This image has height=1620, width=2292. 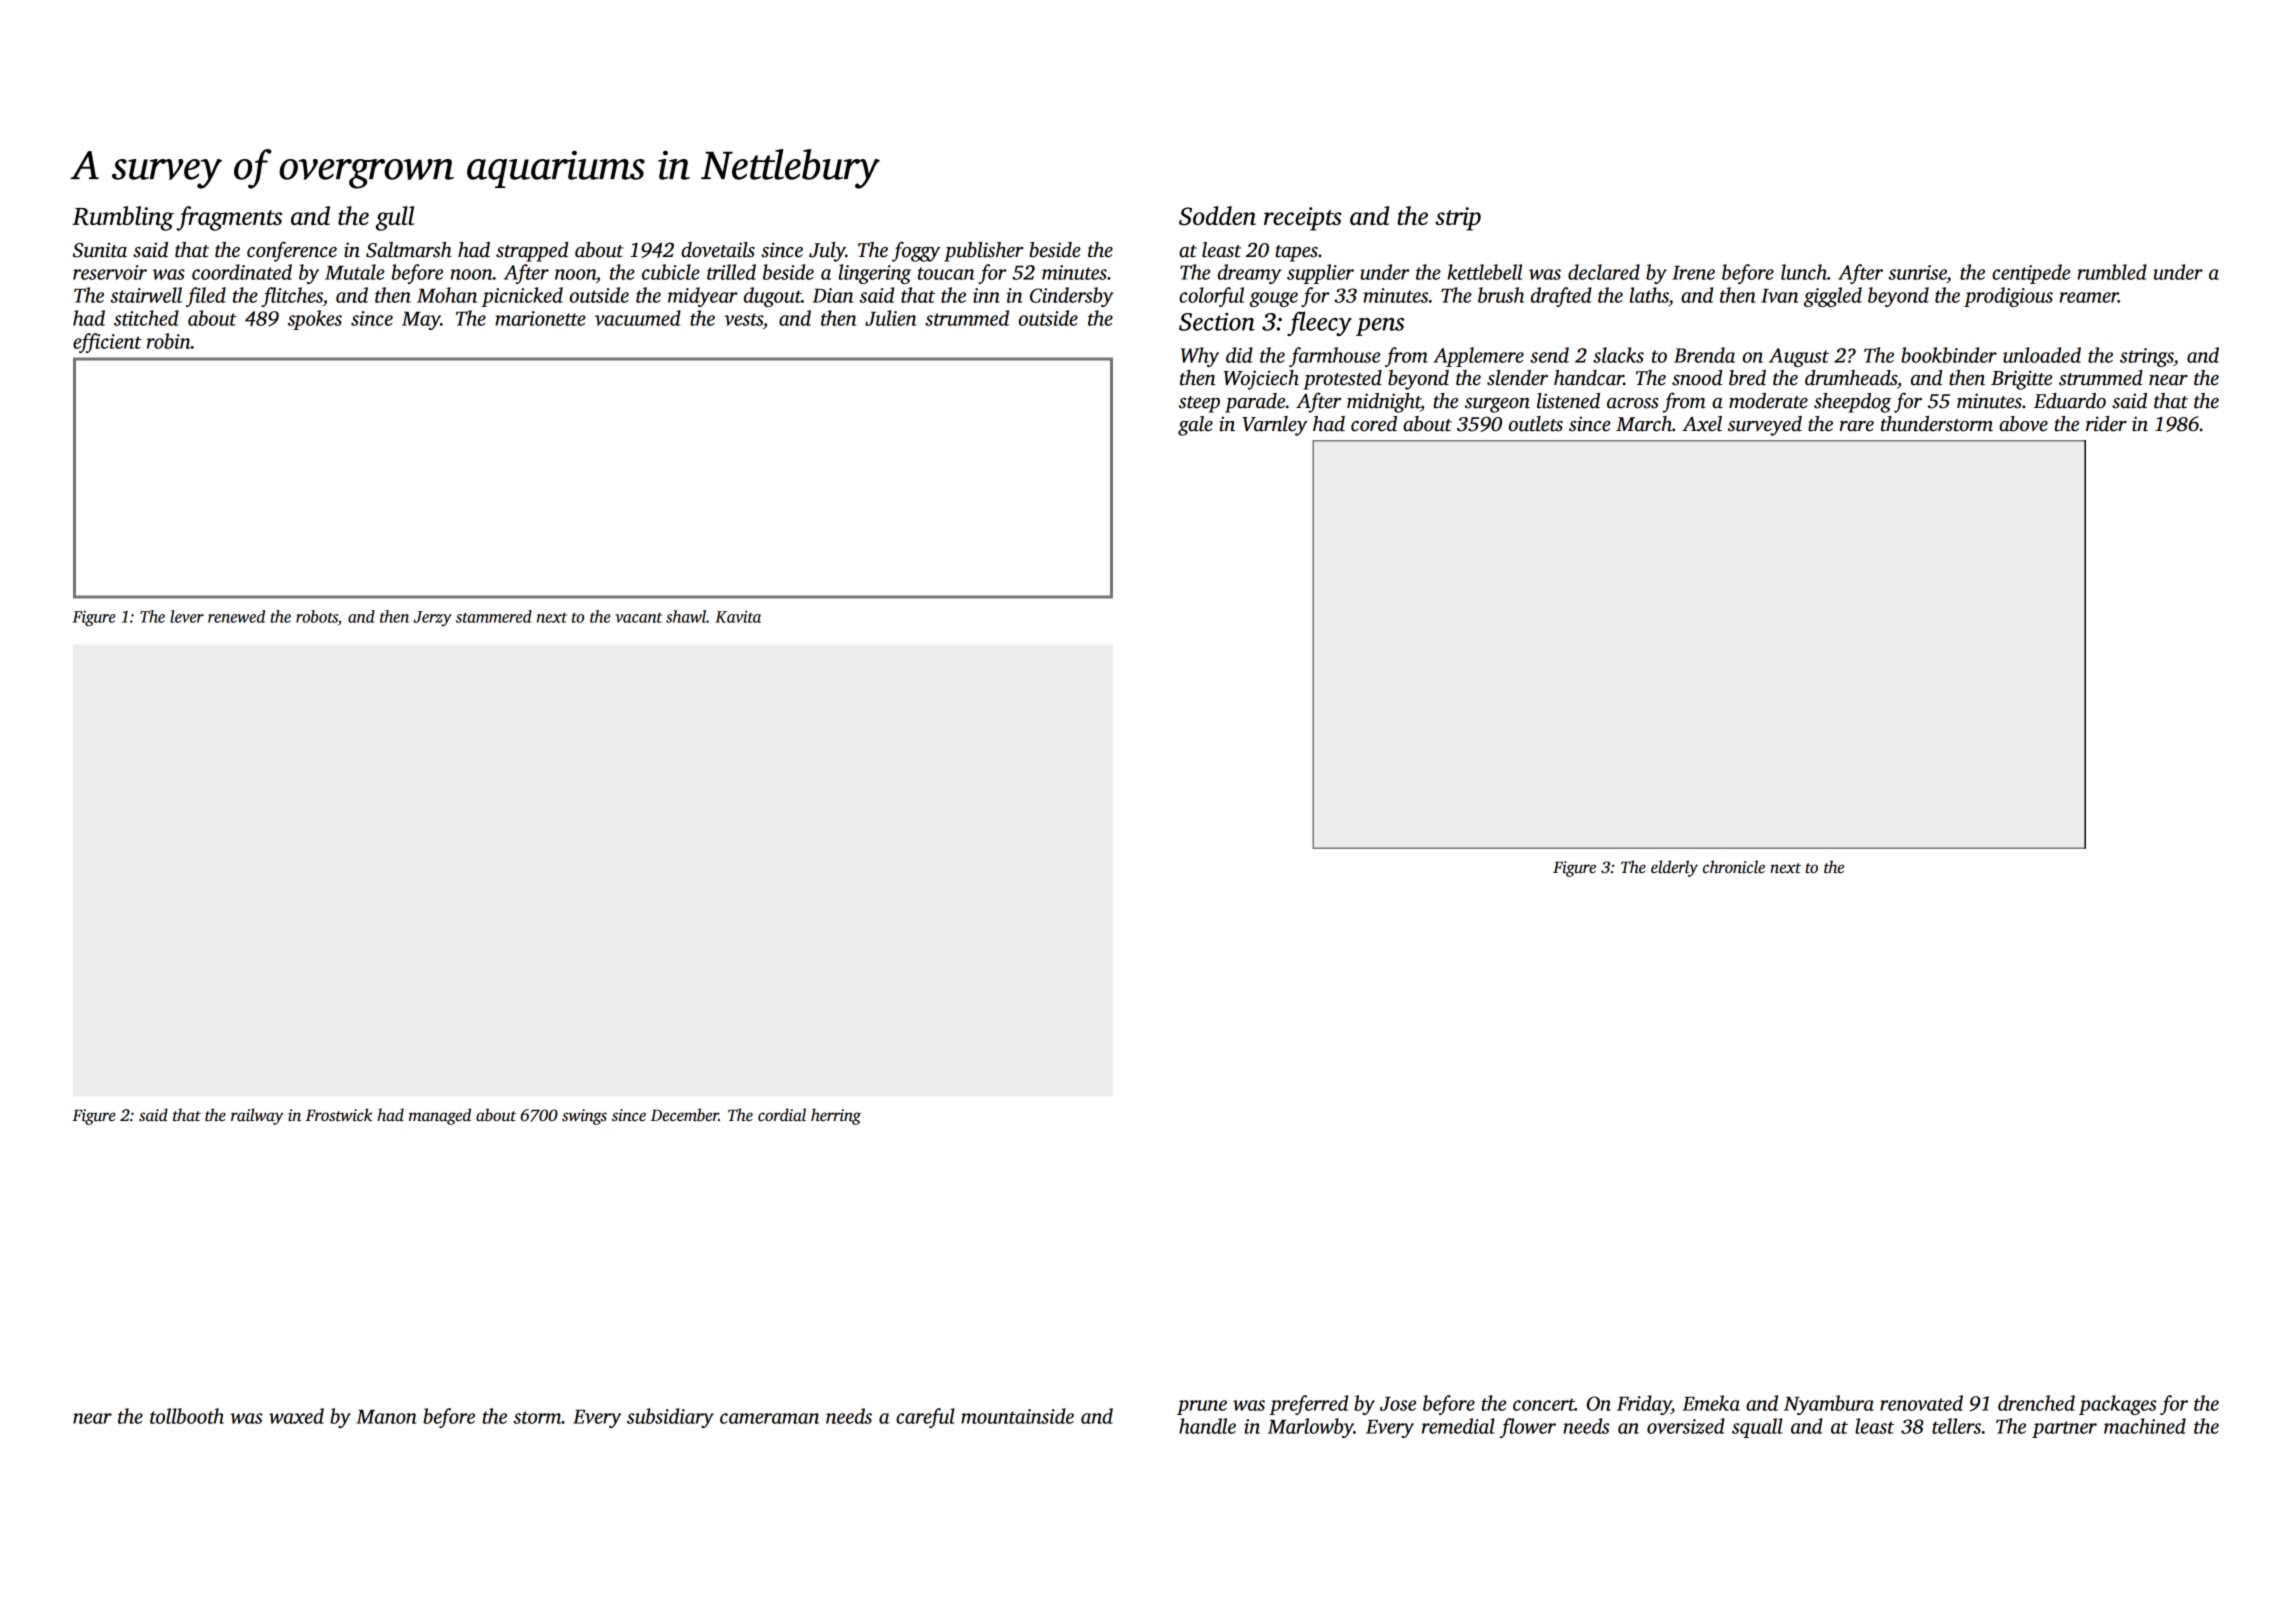 What do you see at coordinates (1734, 867) in the image?
I see `chronicle` at bounding box center [1734, 867].
